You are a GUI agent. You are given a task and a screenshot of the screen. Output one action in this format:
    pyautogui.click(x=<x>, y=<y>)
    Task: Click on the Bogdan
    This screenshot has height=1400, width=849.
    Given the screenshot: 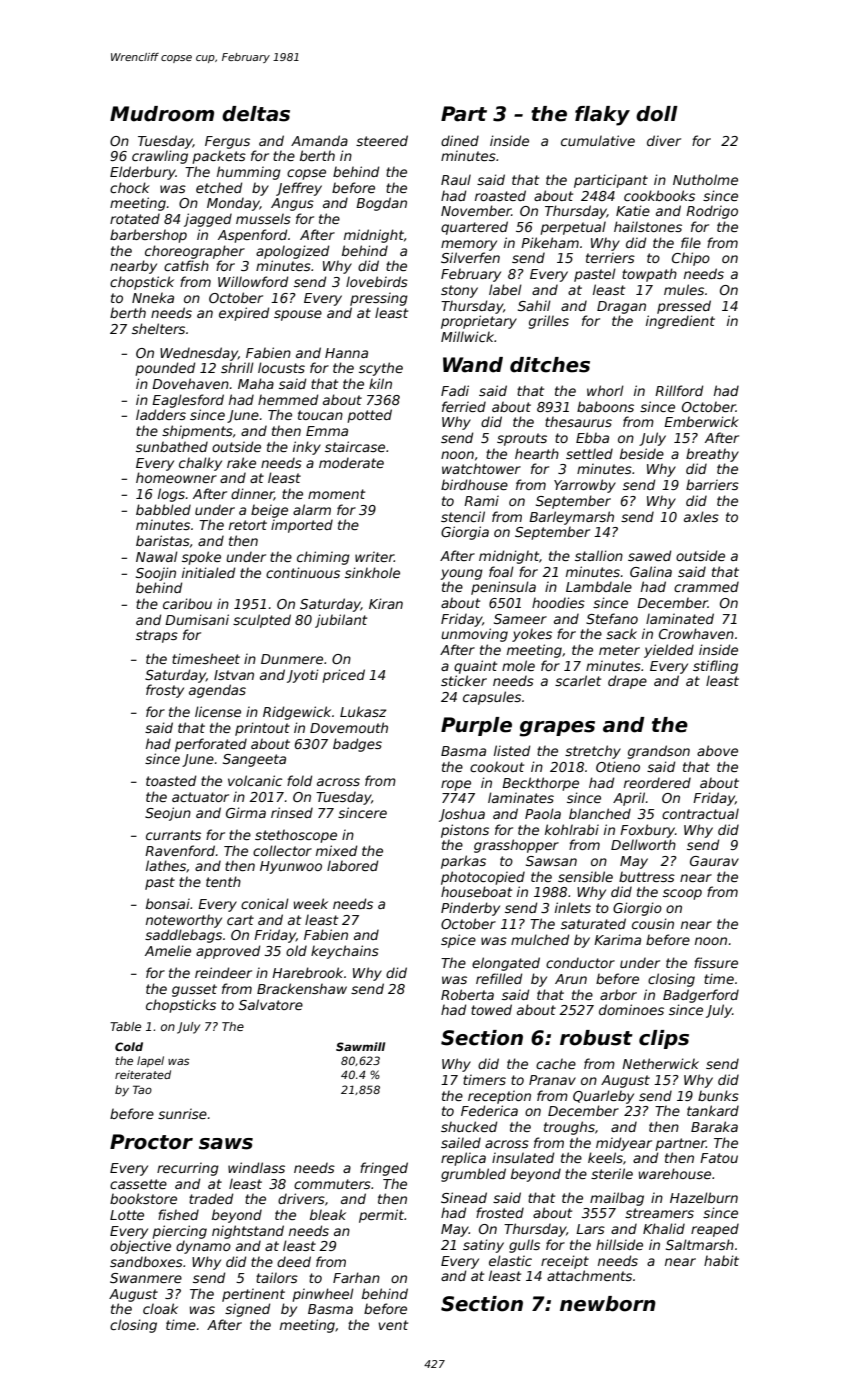 What is the action you would take?
    pyautogui.click(x=381, y=204)
